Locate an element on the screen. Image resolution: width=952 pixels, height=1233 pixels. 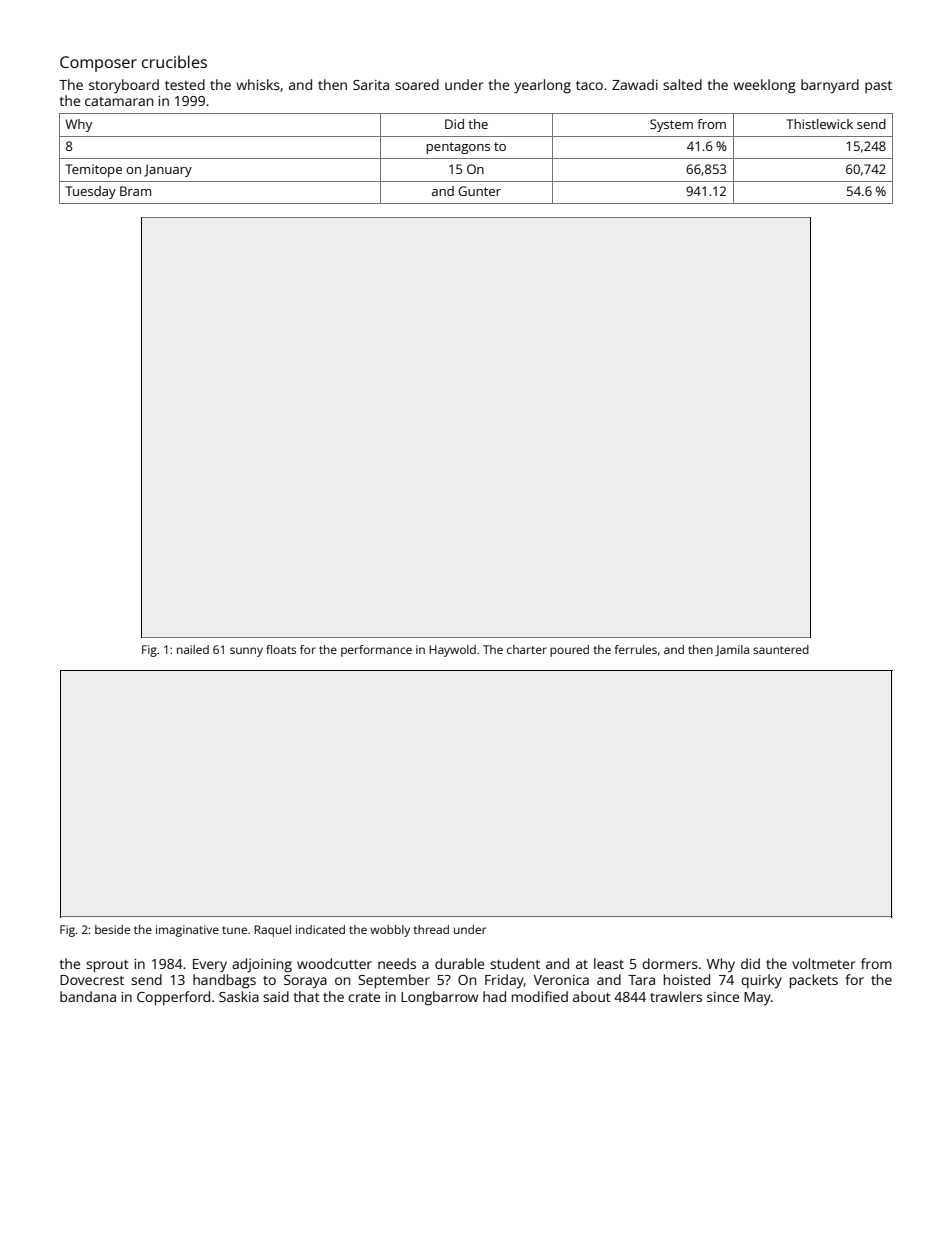
sauntered is located at coordinates (781, 649).
